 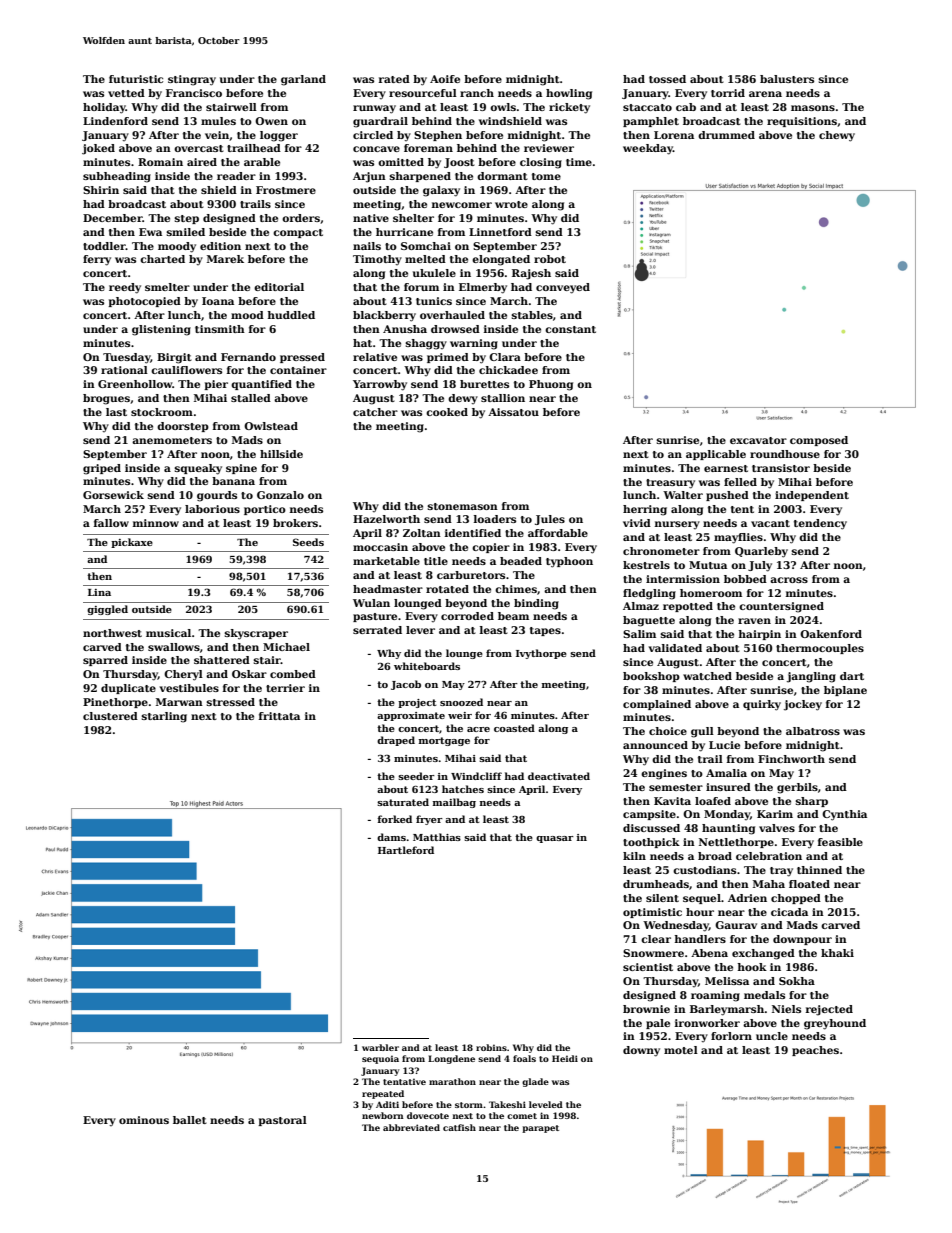 What do you see at coordinates (144, 1120) in the page?
I see `ominous` at bounding box center [144, 1120].
